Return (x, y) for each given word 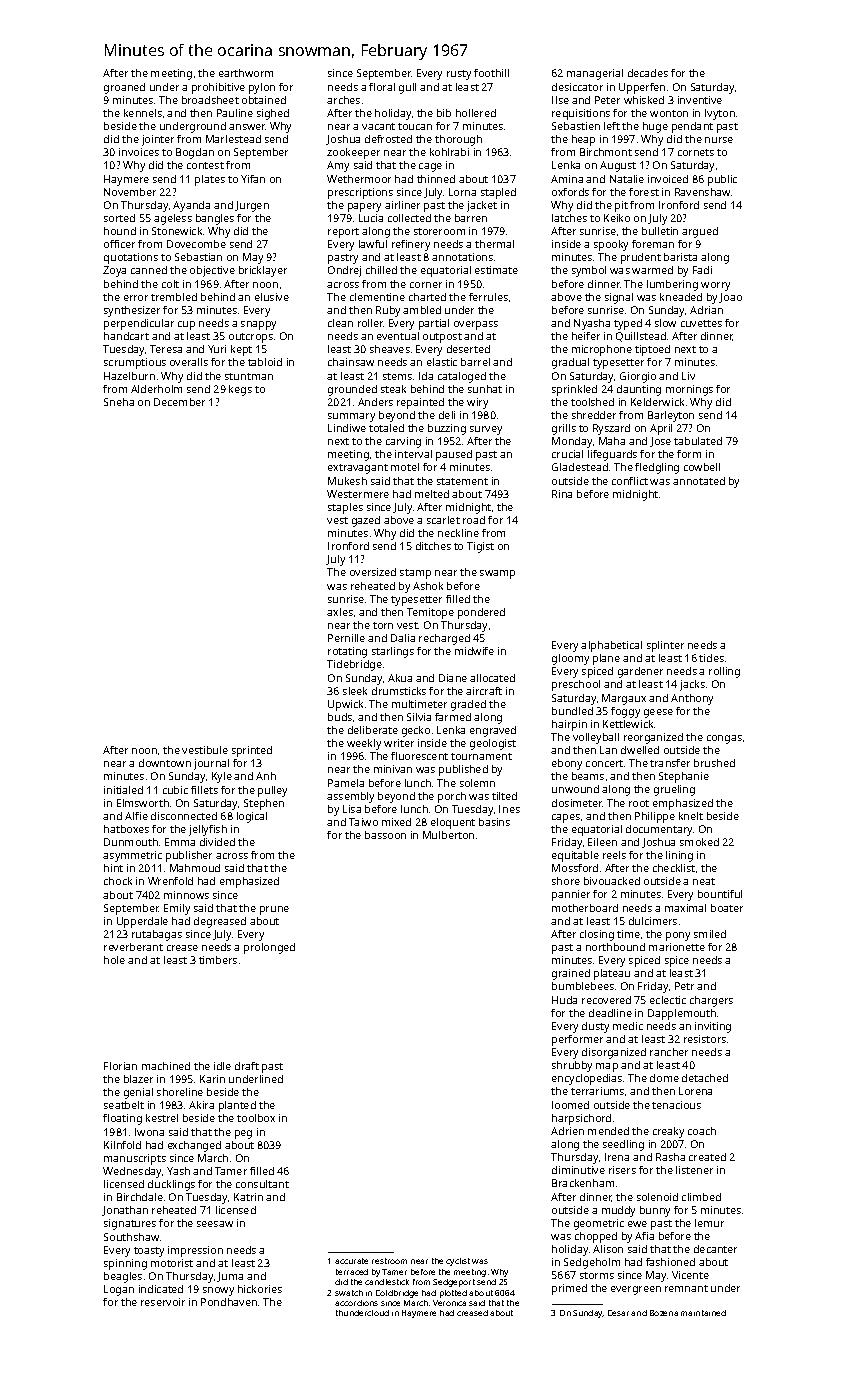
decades (648, 73)
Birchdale (140, 1197)
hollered (476, 113)
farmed (453, 717)
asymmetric (132, 856)
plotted (453, 1294)
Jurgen (252, 206)
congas (724, 739)
